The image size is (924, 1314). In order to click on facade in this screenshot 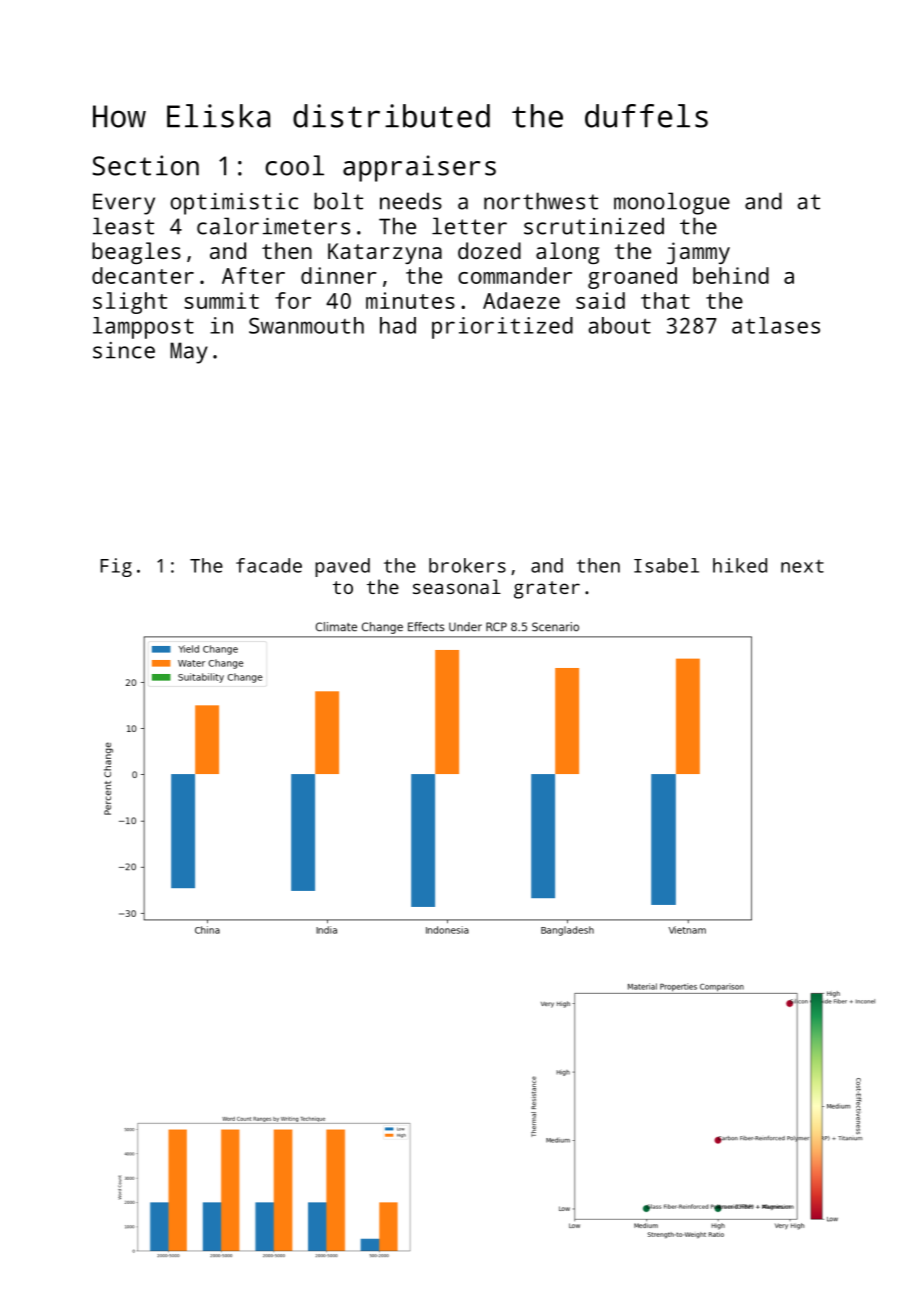, I will do `click(269, 565)`.
